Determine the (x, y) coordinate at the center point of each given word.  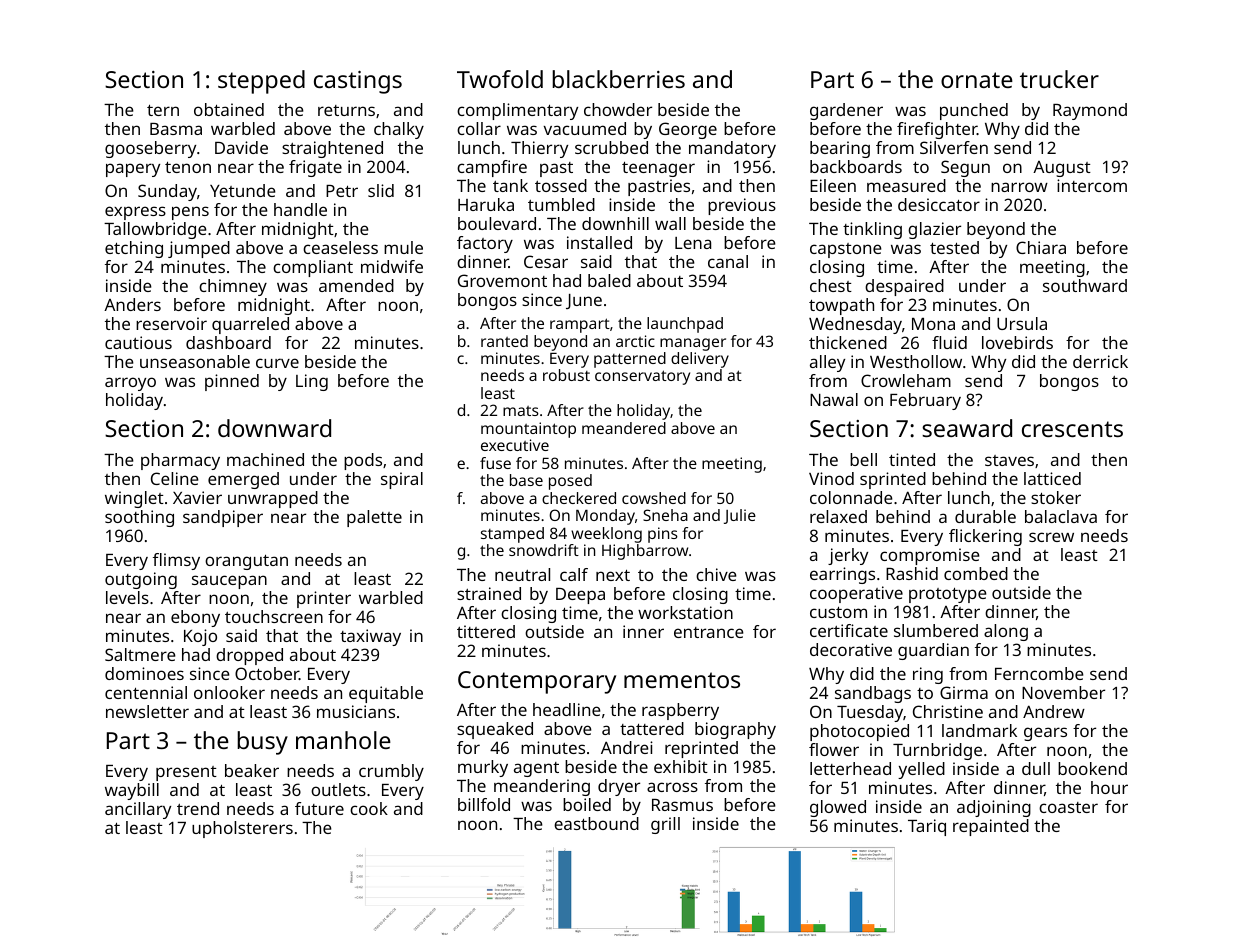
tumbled (561, 204)
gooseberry (150, 149)
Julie (740, 516)
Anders (132, 304)
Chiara (1041, 247)
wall (670, 223)
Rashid (912, 573)
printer (324, 599)
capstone (846, 250)
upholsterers (242, 829)
